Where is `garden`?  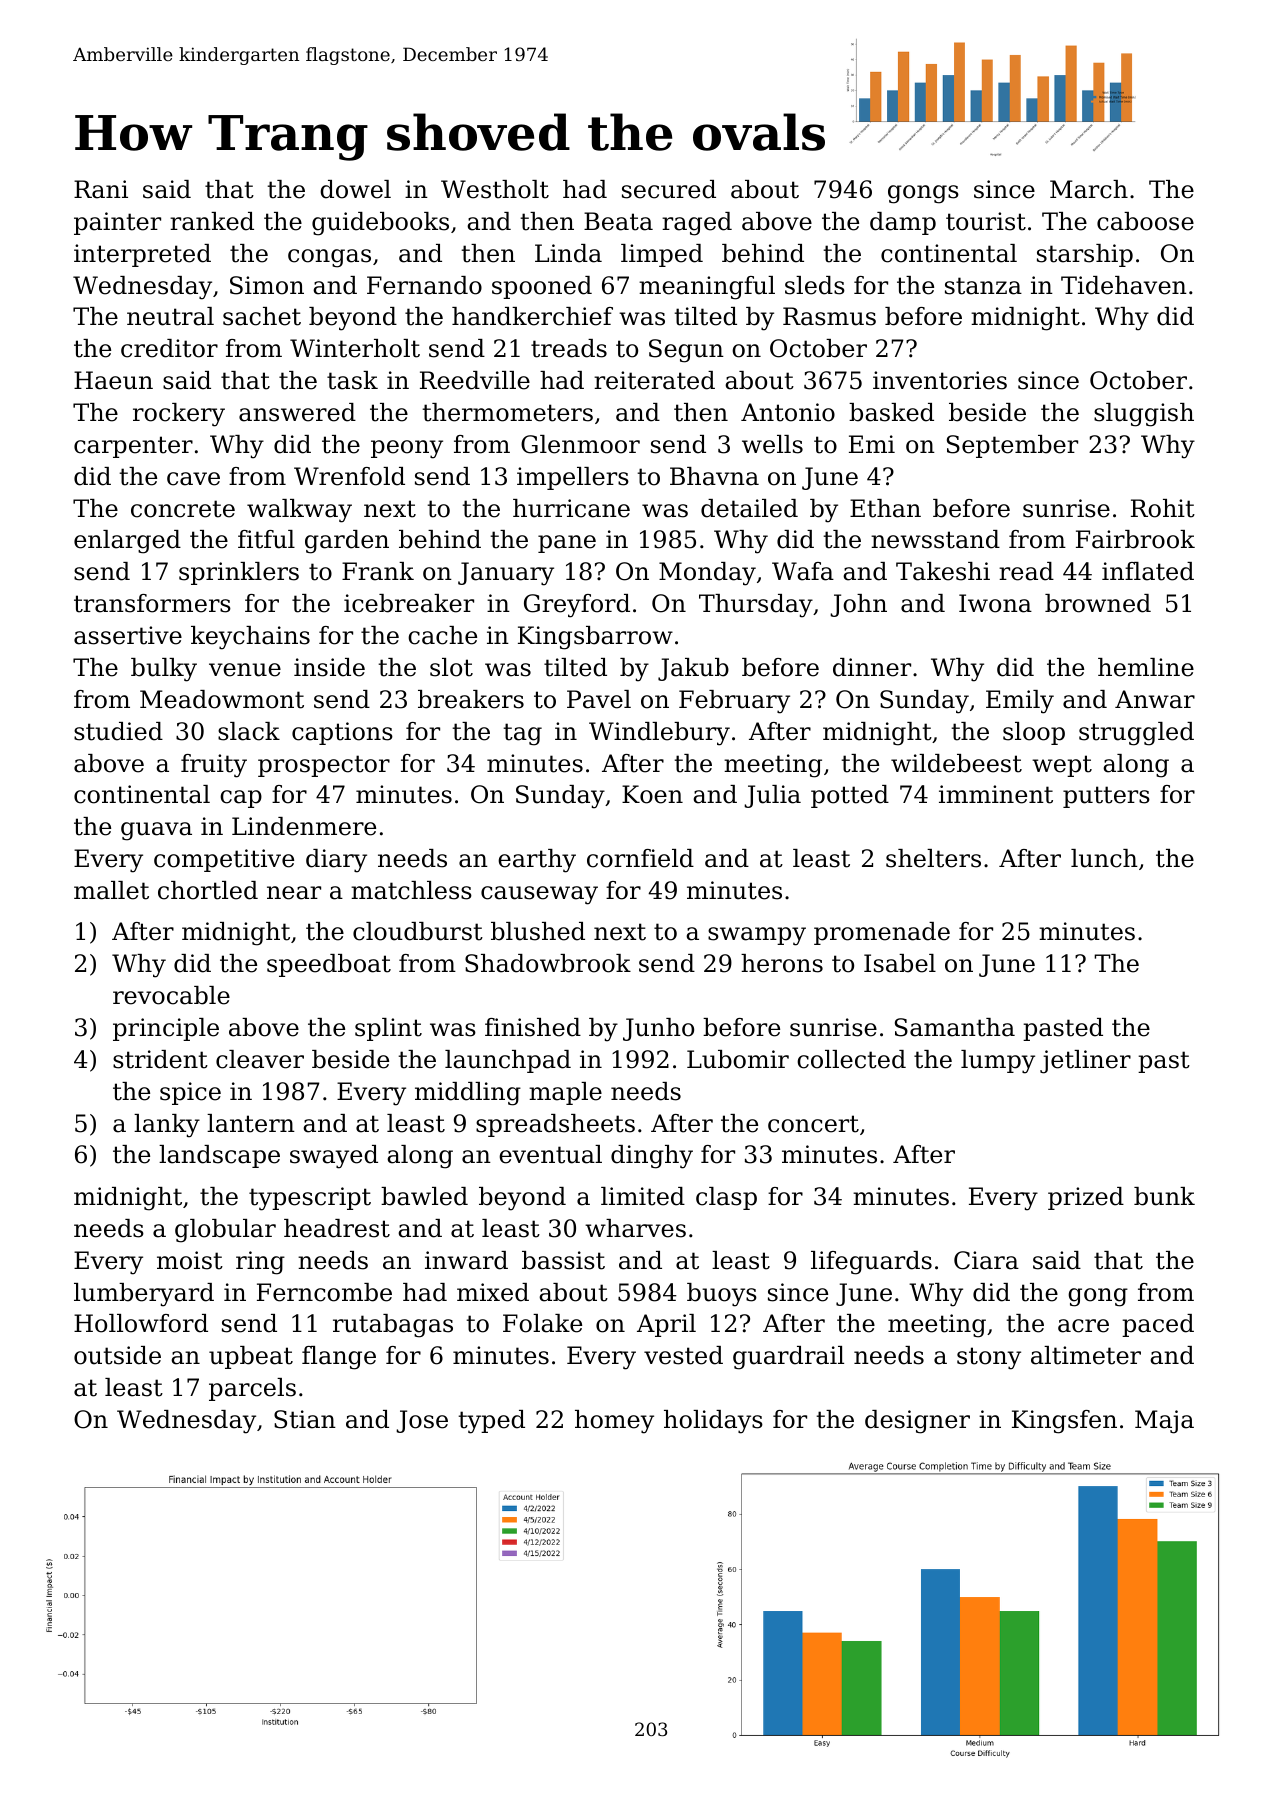
garden is located at coordinates (347, 542).
